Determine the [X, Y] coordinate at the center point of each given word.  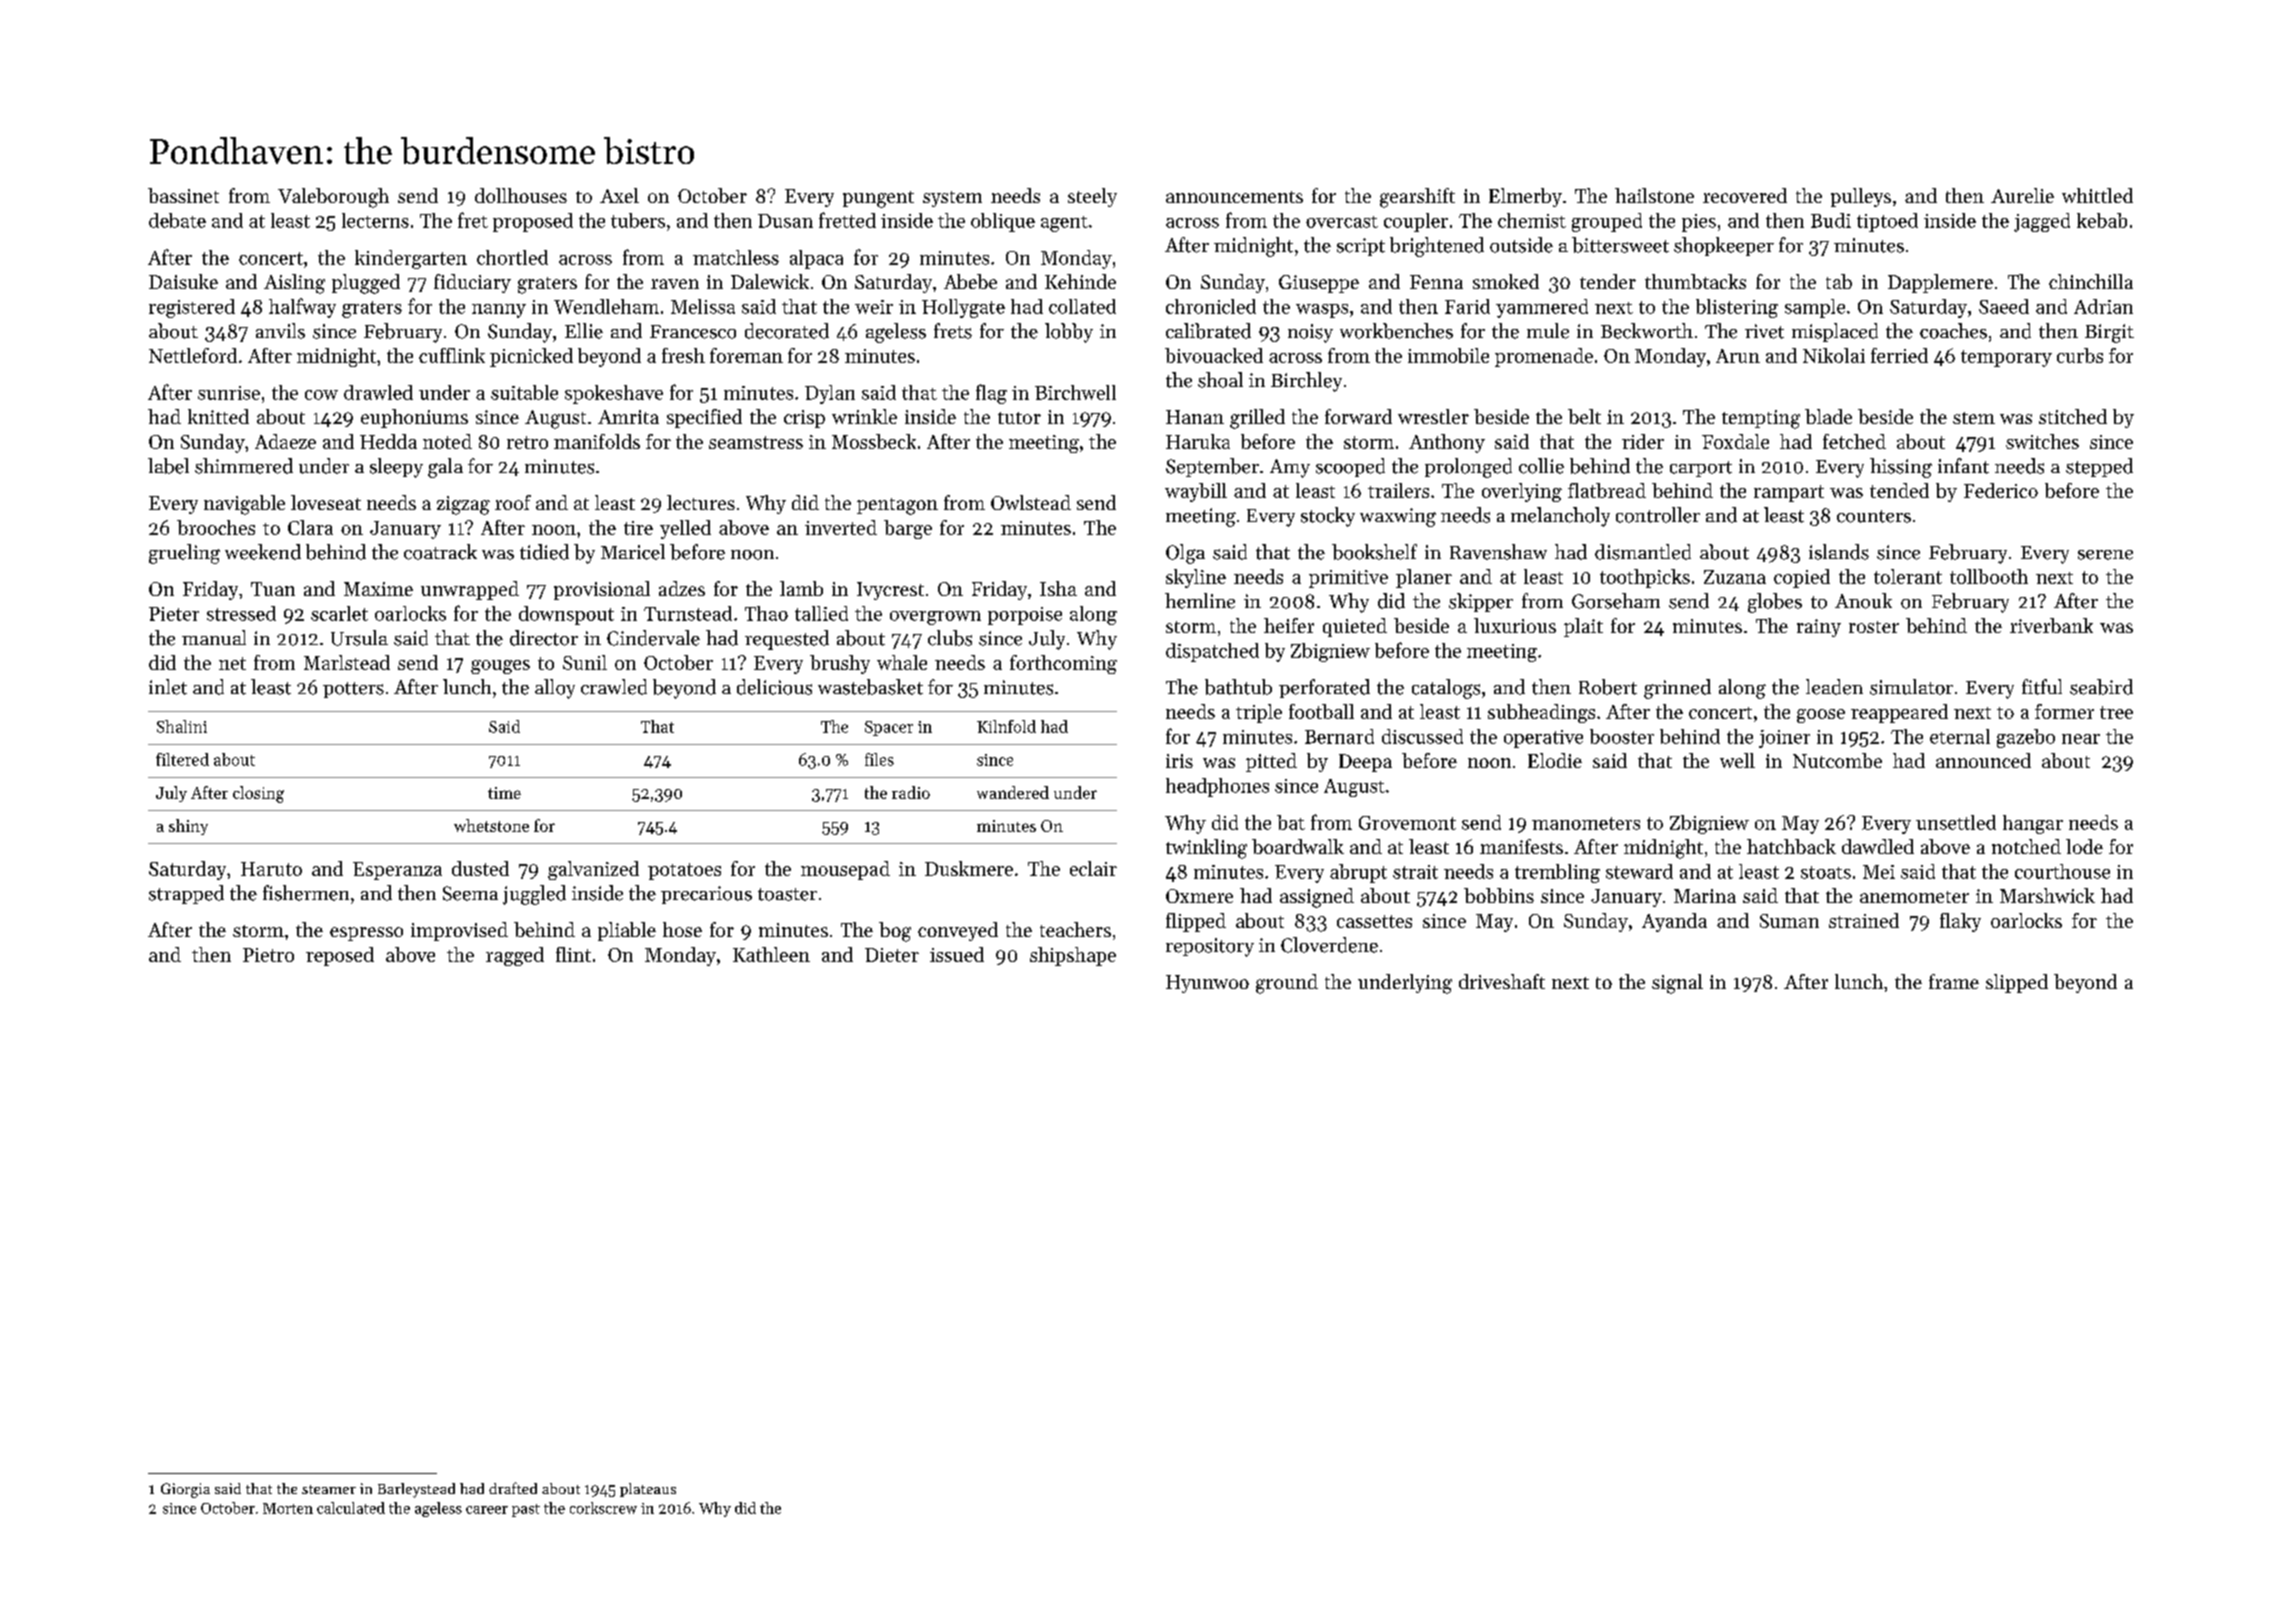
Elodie [1555, 760]
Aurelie [2022, 195]
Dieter [892, 955]
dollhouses [521, 195]
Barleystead [416, 1490]
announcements [1234, 197]
